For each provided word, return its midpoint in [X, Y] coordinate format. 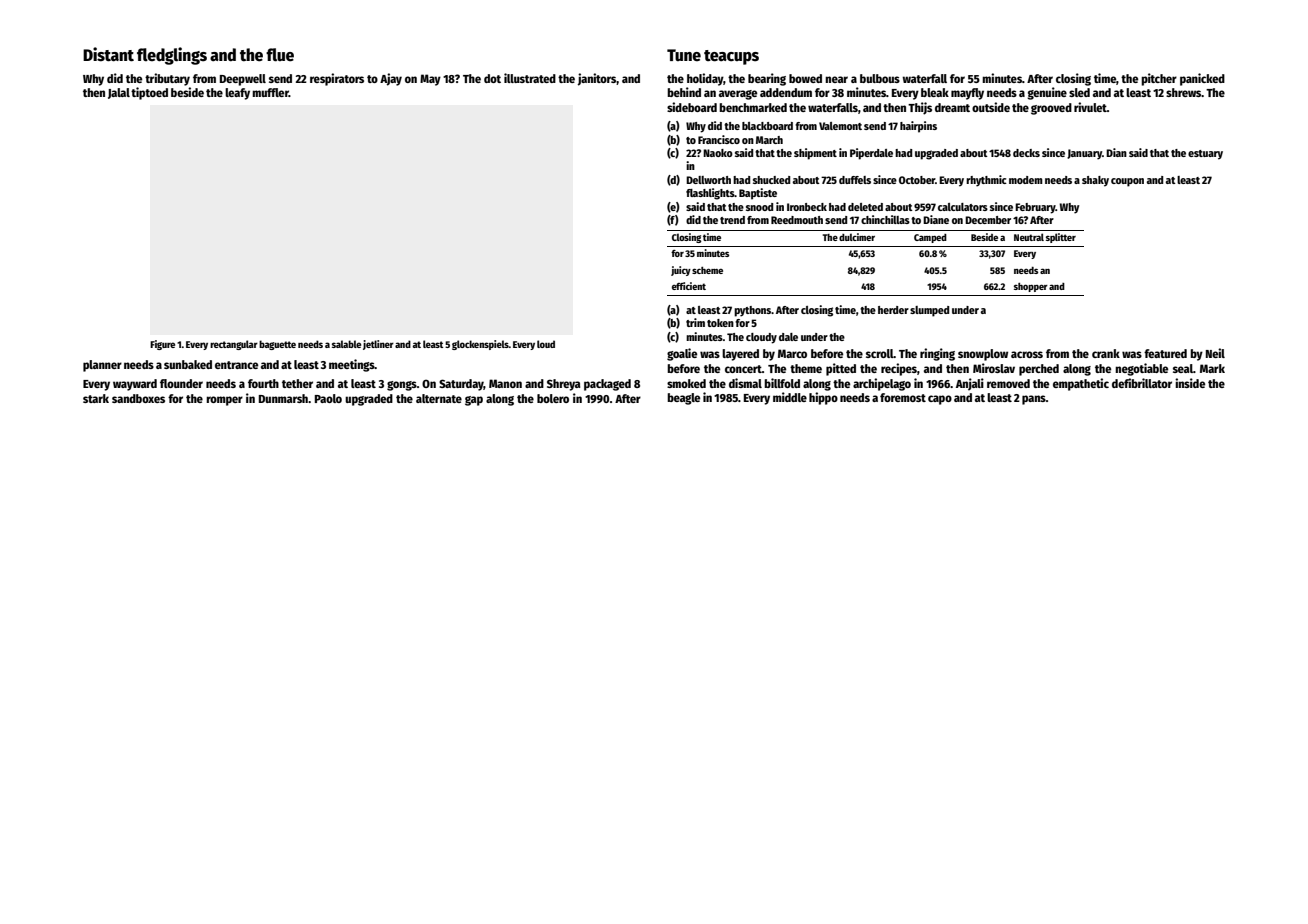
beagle [683, 399]
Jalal [119, 93]
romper [224, 401]
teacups [731, 57]
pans [1034, 400]
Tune [684, 55]
